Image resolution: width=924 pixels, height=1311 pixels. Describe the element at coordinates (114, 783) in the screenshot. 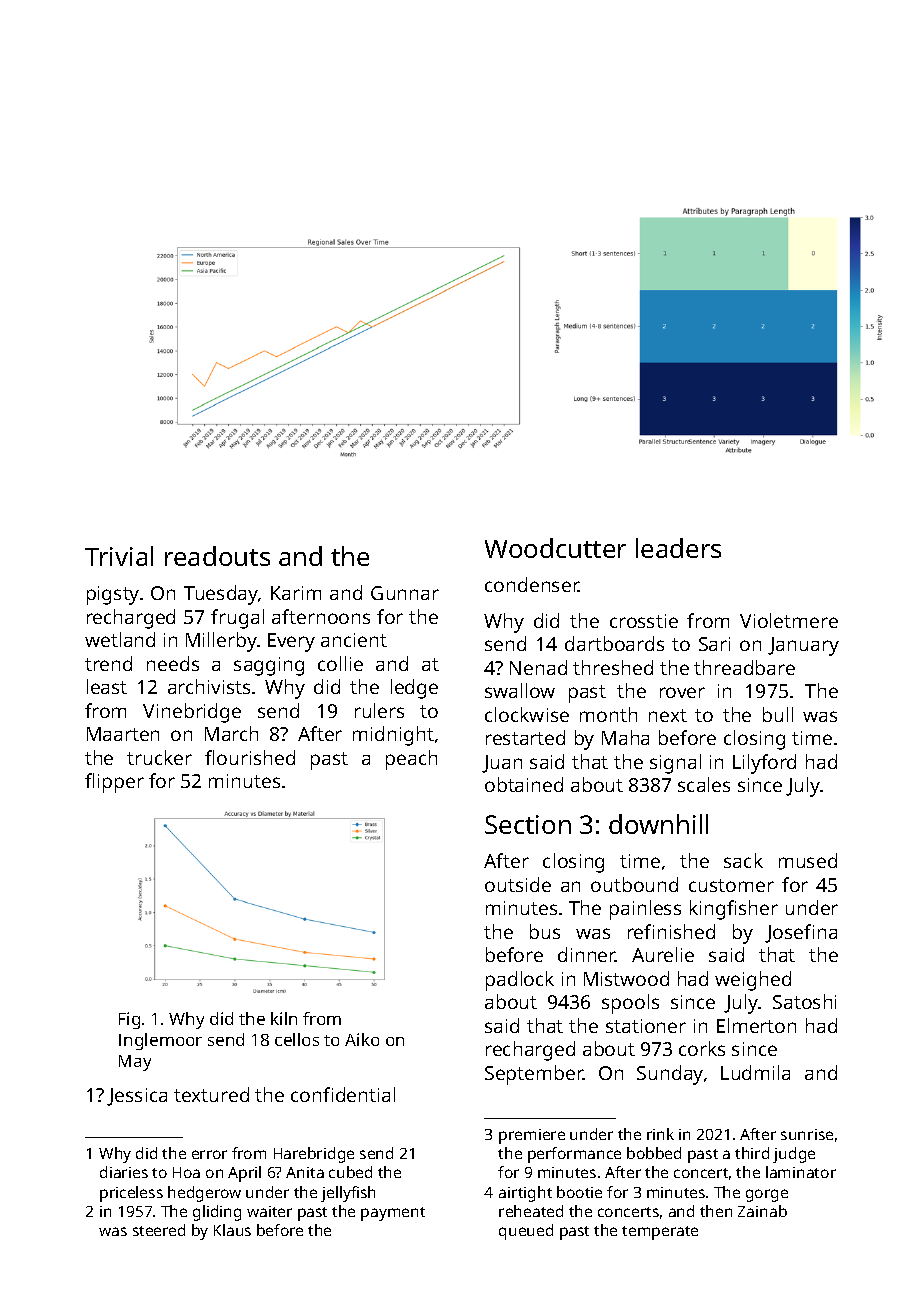

I see `flipper` at that location.
